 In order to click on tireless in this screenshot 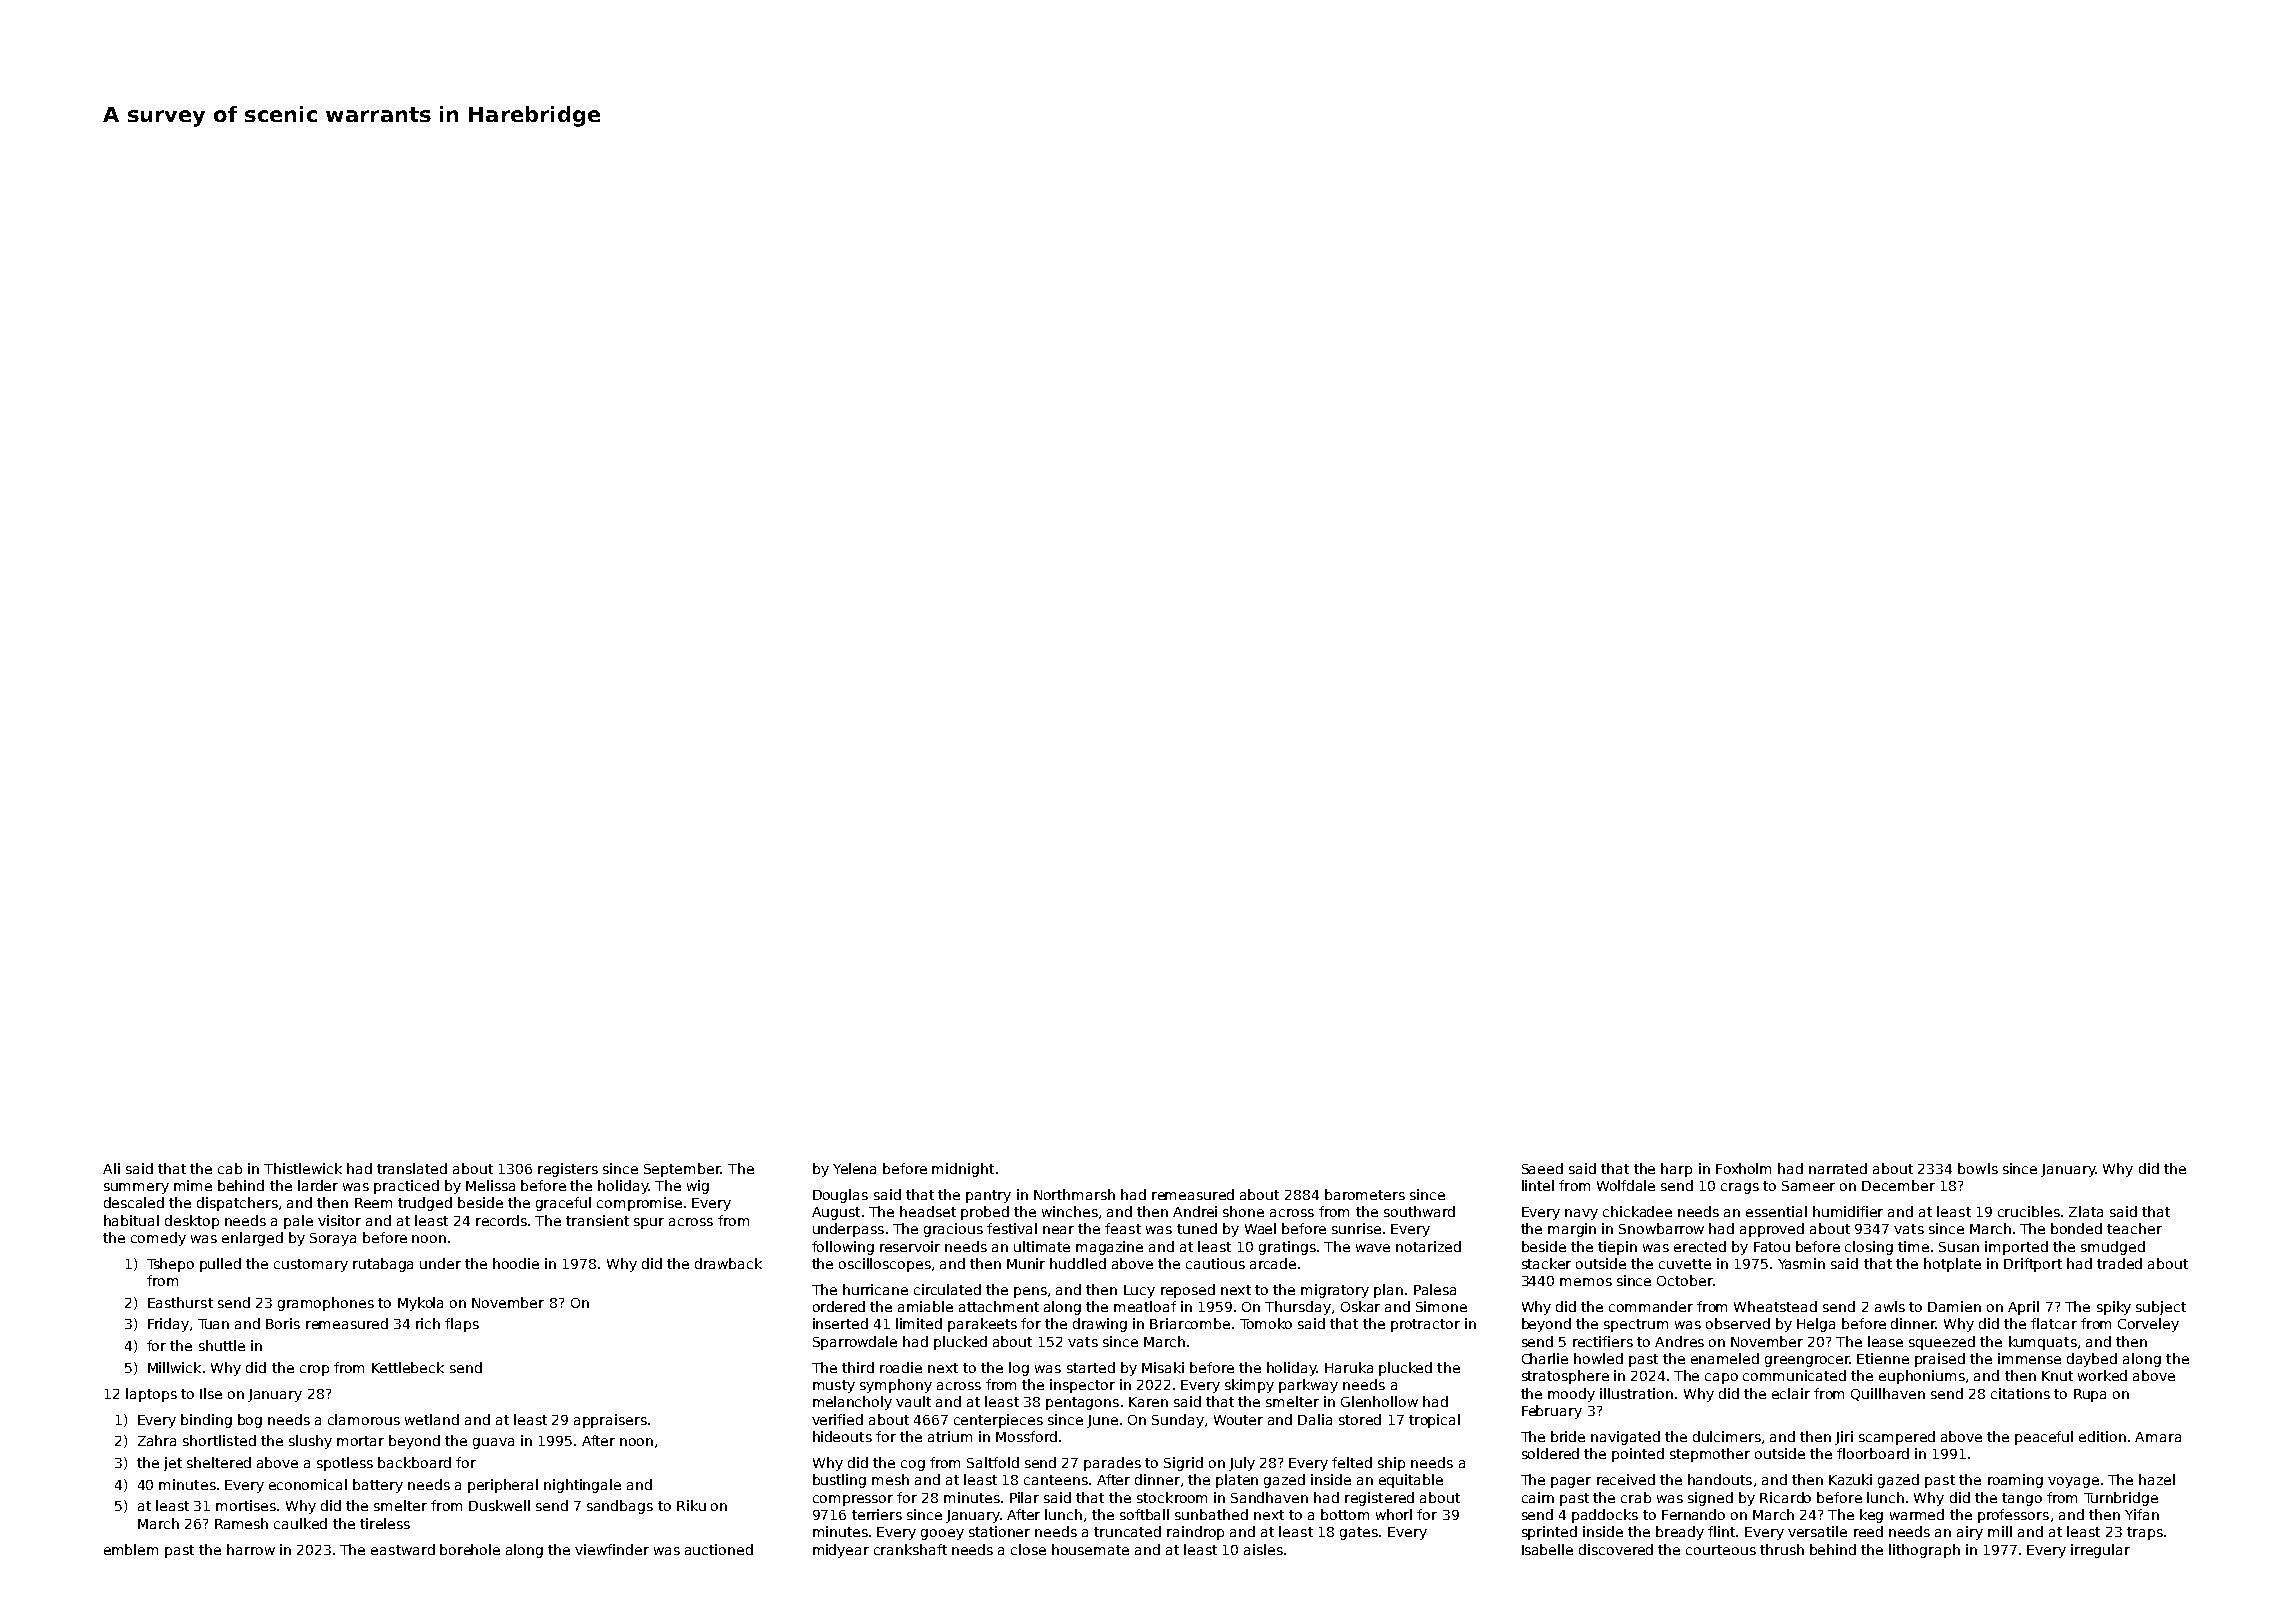, I will do `click(385, 1523)`.
